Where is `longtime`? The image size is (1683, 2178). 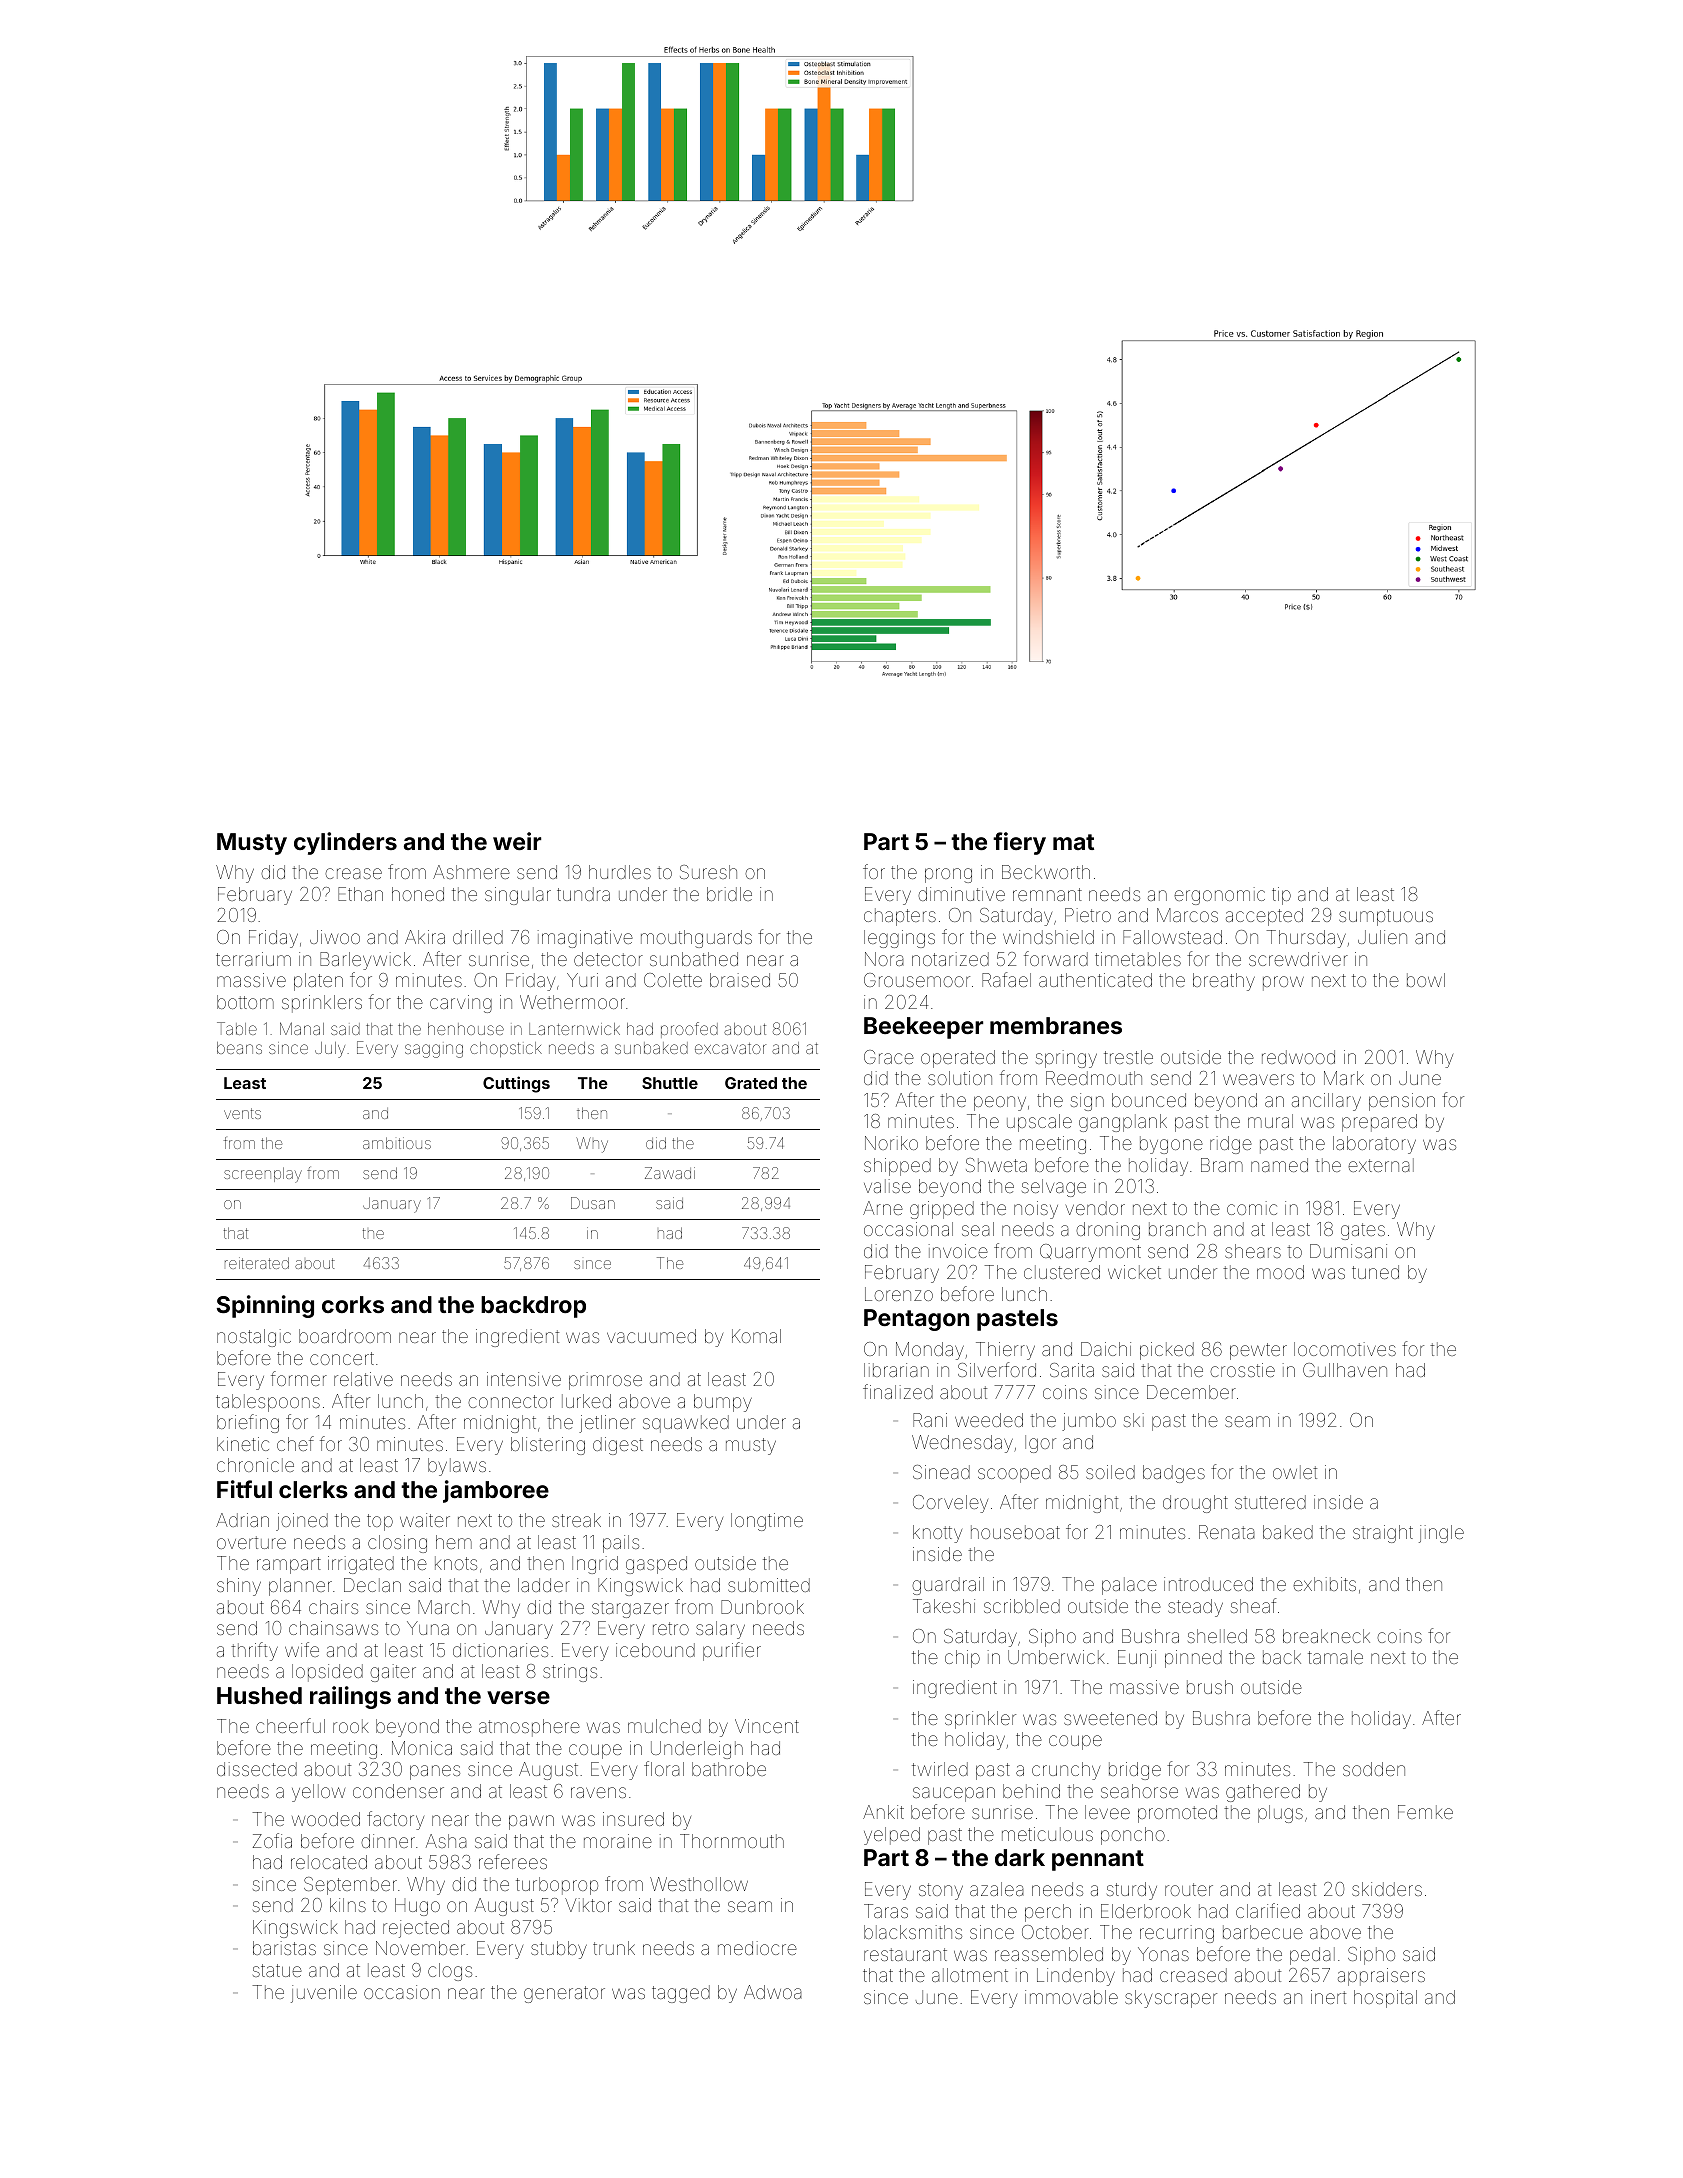 longtime is located at coordinates (767, 1522).
